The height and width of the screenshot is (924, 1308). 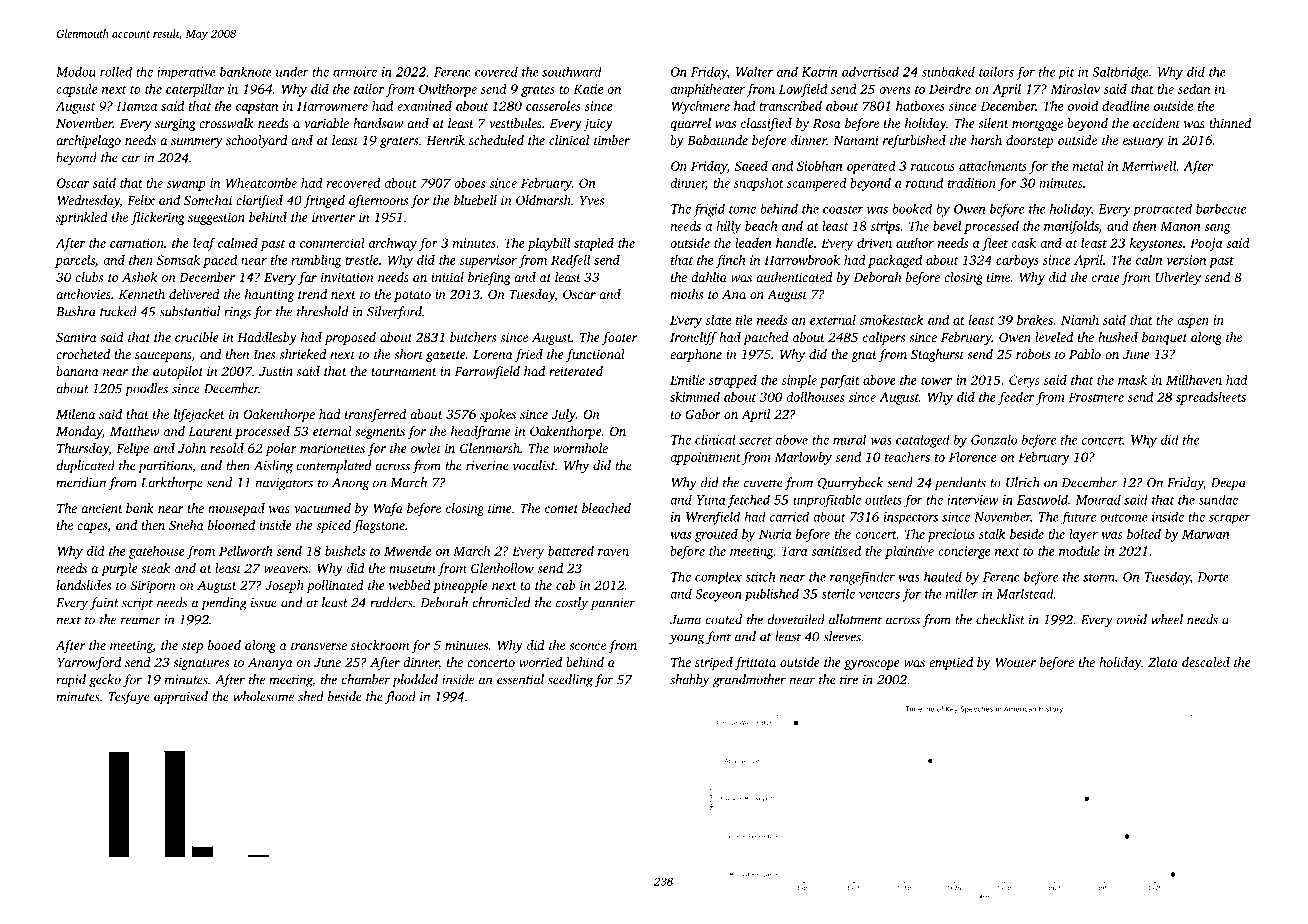 I want to click on appointment, so click(x=705, y=458).
